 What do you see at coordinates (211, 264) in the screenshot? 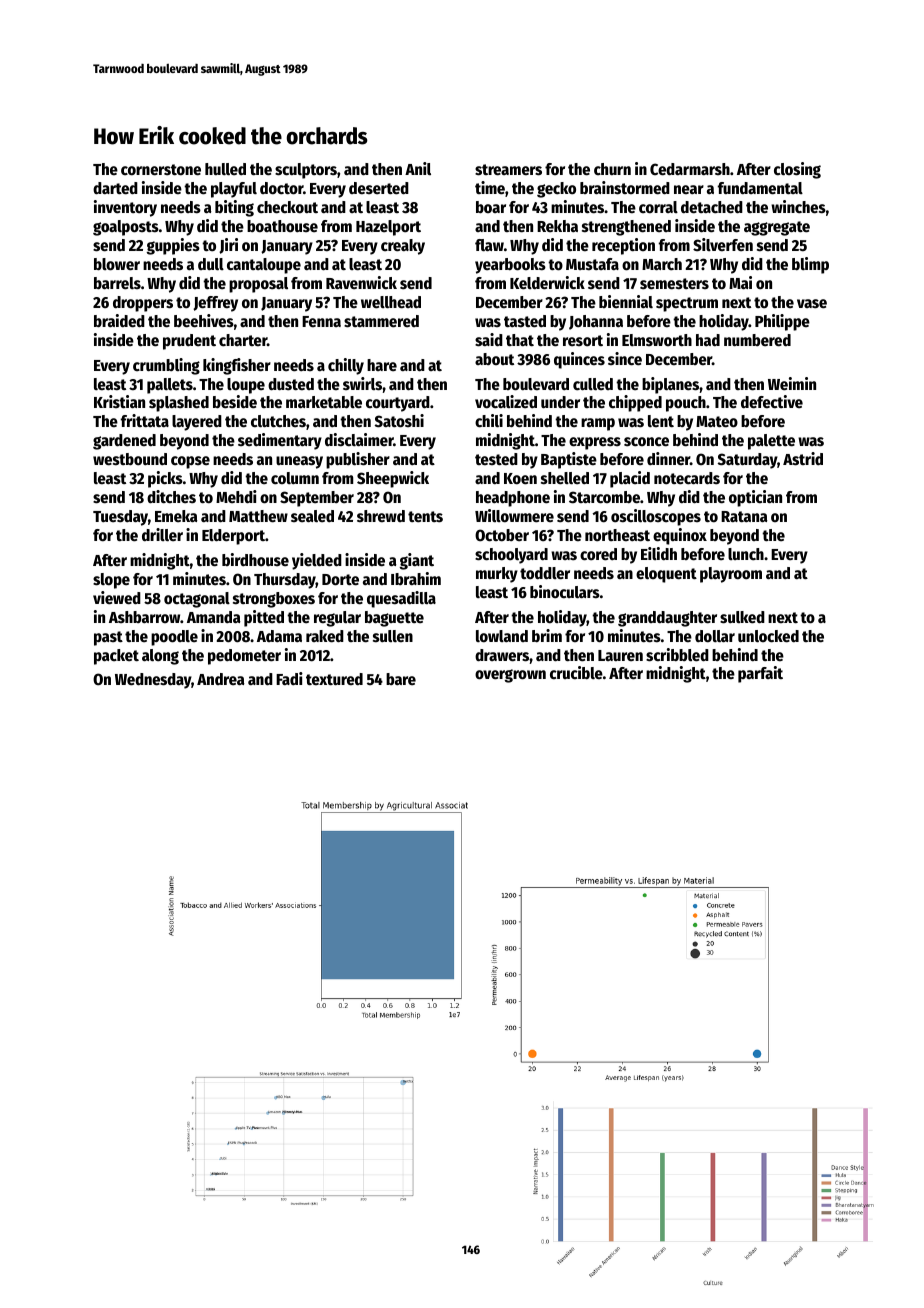
I see `dull` at bounding box center [211, 264].
